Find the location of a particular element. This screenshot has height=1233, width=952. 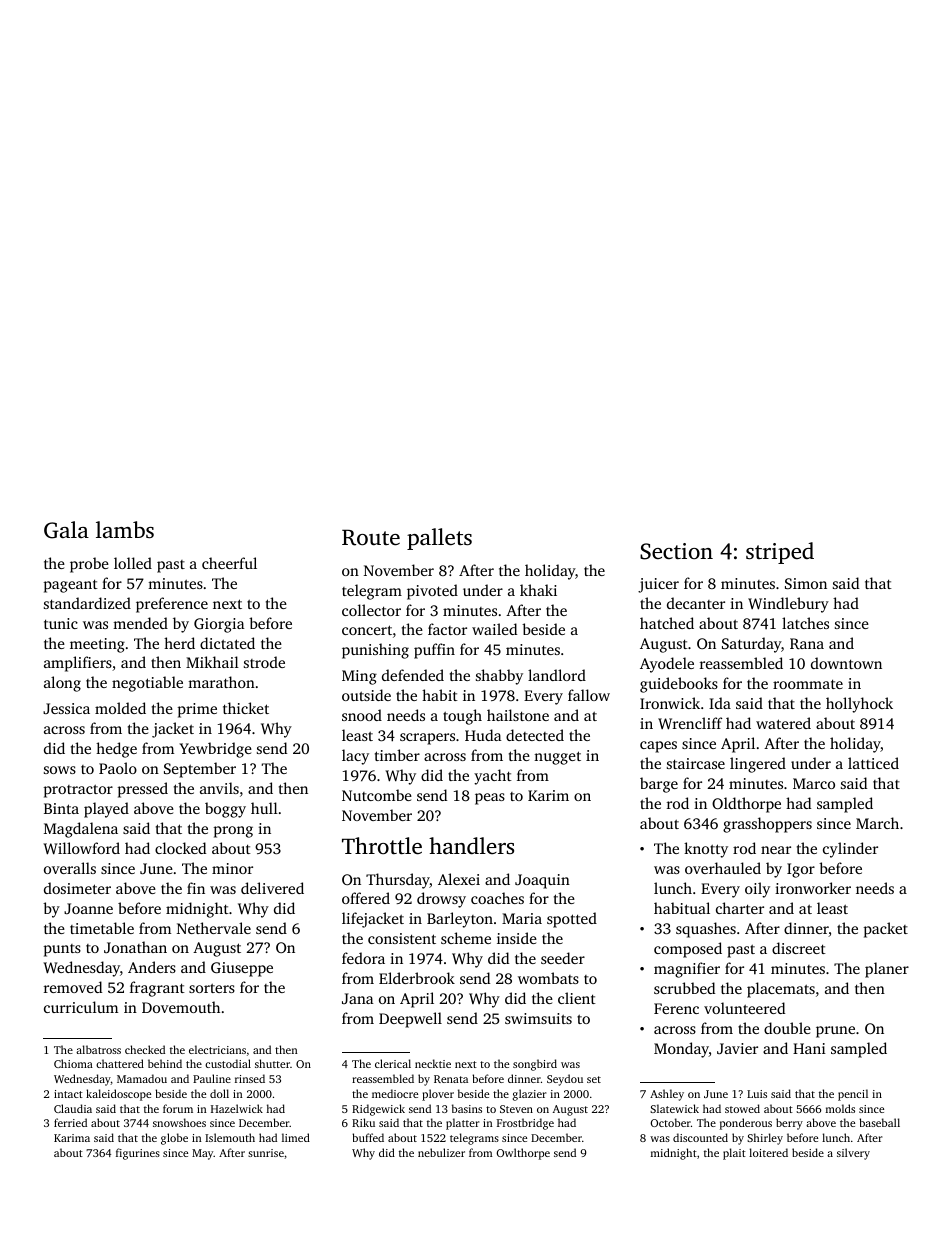

packet is located at coordinates (886, 930).
